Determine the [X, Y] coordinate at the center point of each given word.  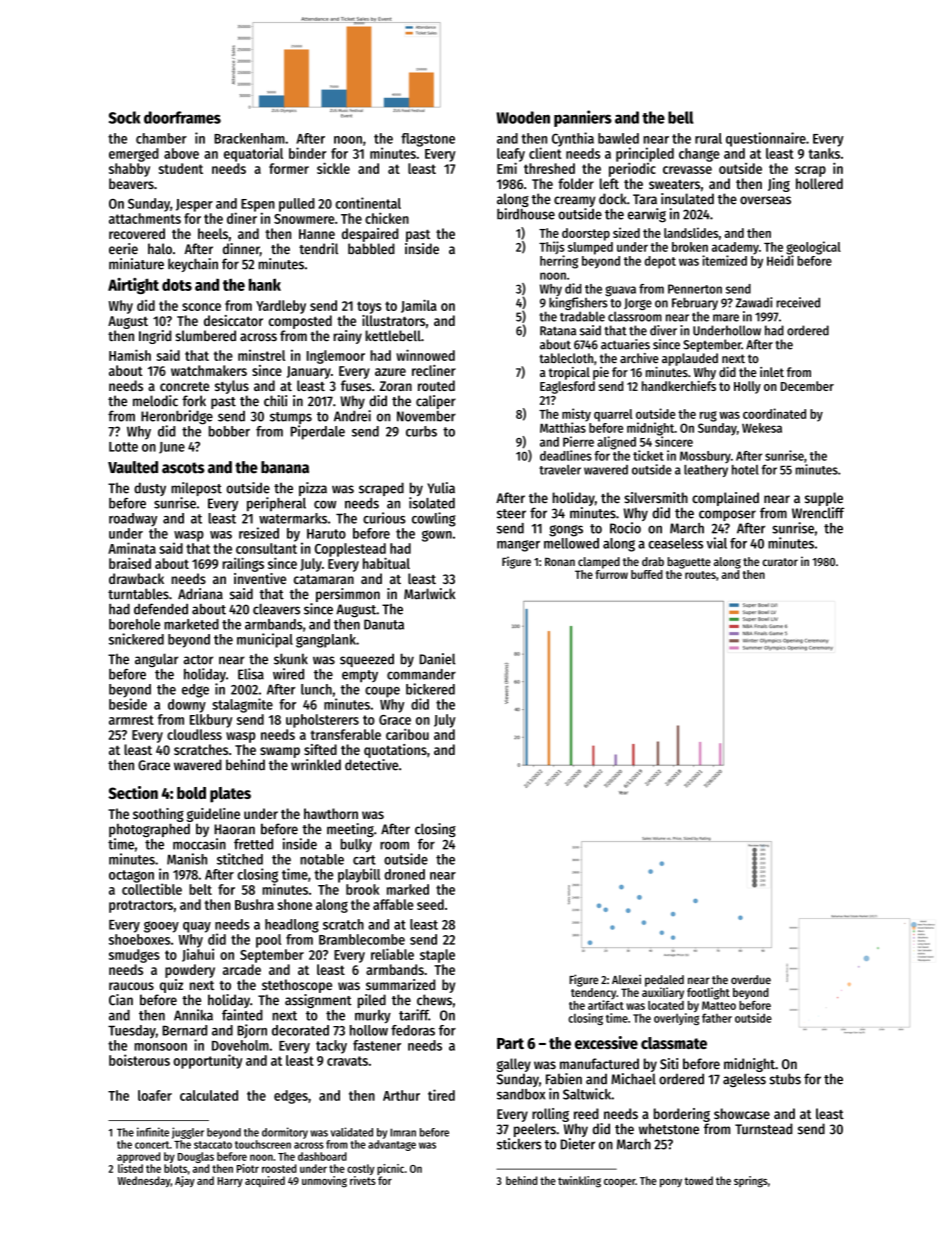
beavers [131, 183]
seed [430, 904]
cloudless [194, 734]
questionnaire [766, 139]
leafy [511, 155]
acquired [265, 1181]
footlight [708, 993]
